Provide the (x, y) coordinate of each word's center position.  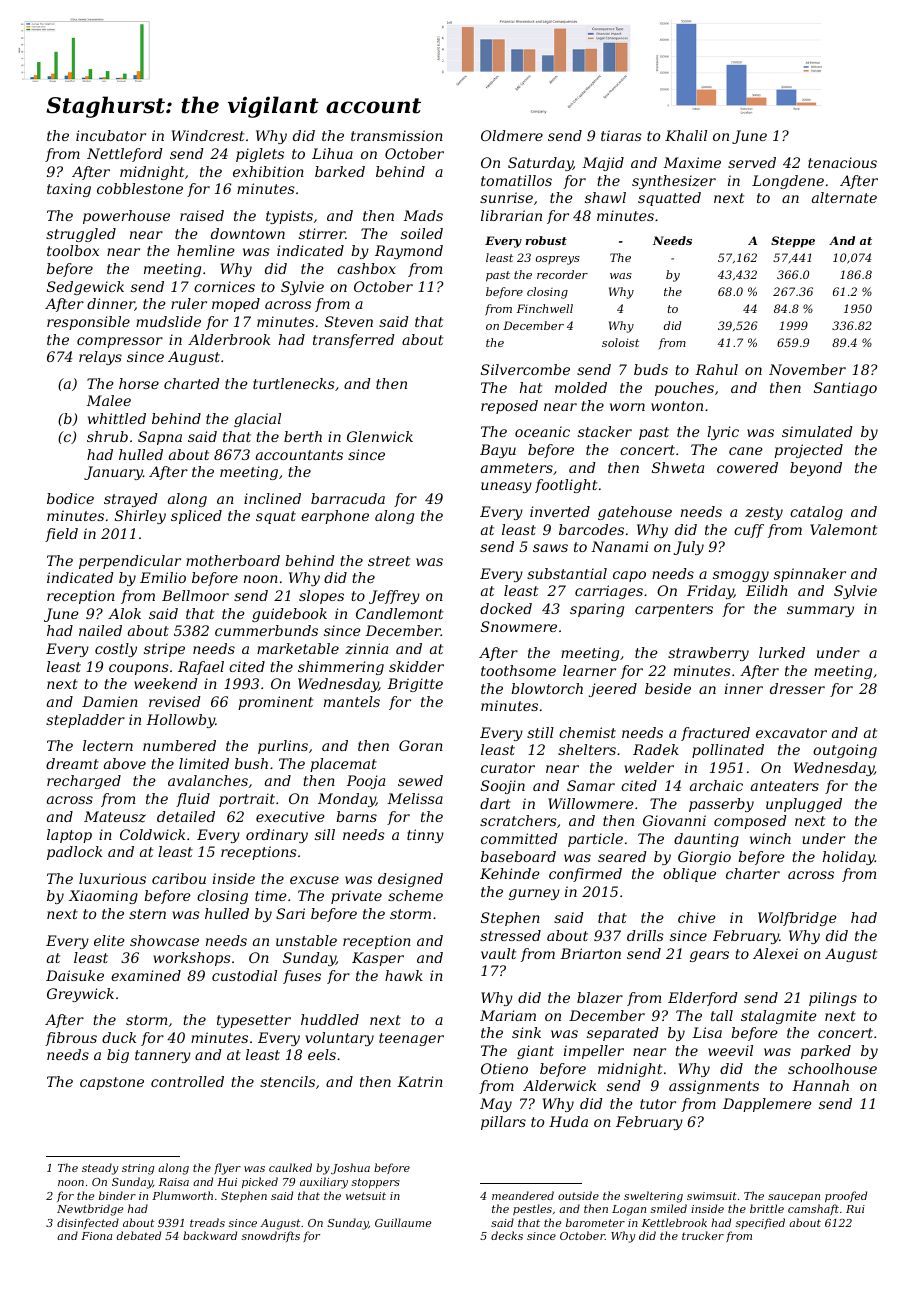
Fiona (96, 1236)
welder (649, 767)
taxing (69, 190)
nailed (100, 630)
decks (507, 1235)
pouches (684, 389)
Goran (421, 745)
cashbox (366, 268)
